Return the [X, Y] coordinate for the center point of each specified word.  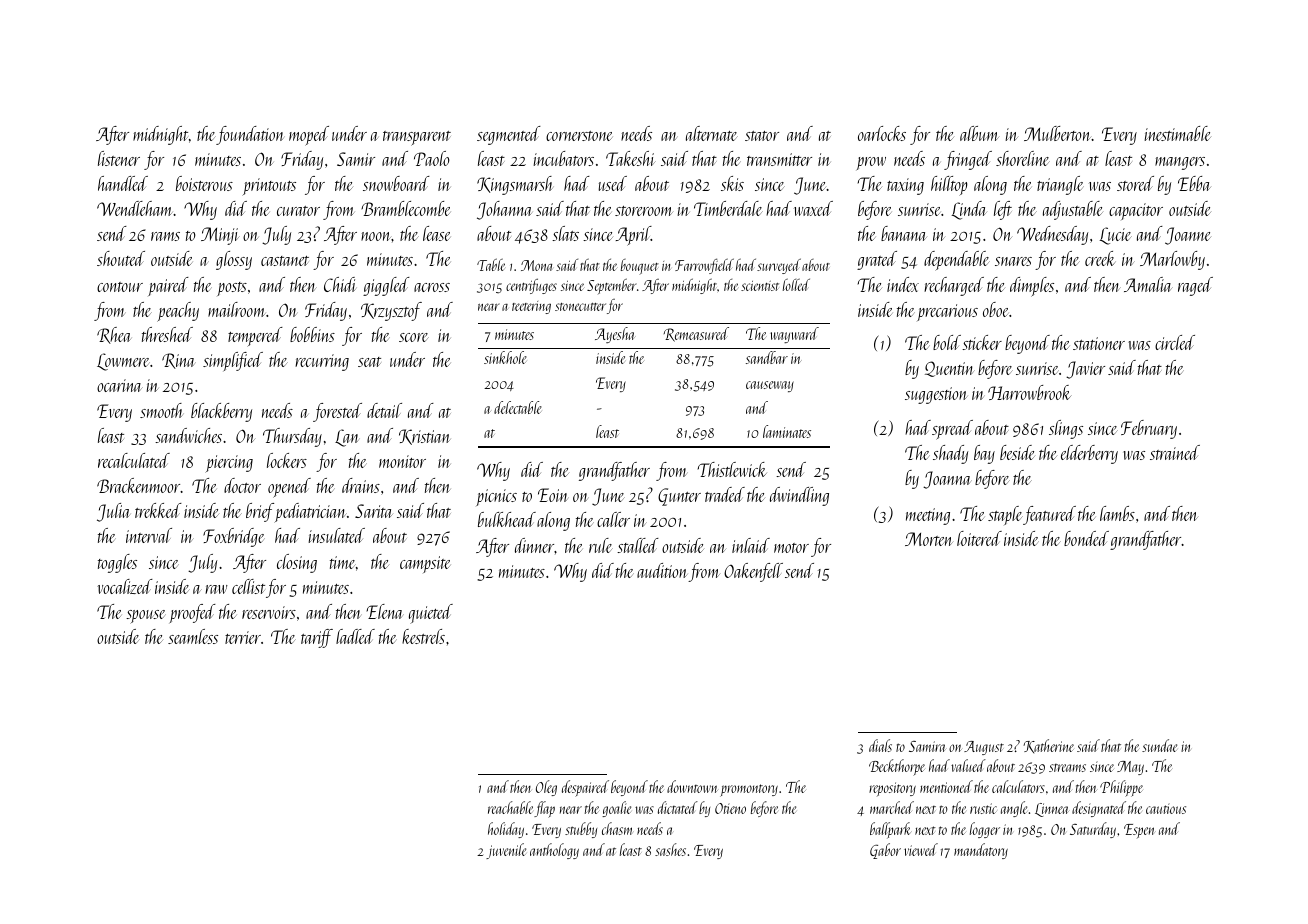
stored [1135, 183]
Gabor [885, 851]
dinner [534, 545]
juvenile [506, 851]
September [612, 286]
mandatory [981, 851]
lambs [1117, 513]
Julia [113, 512]
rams [165, 236]
